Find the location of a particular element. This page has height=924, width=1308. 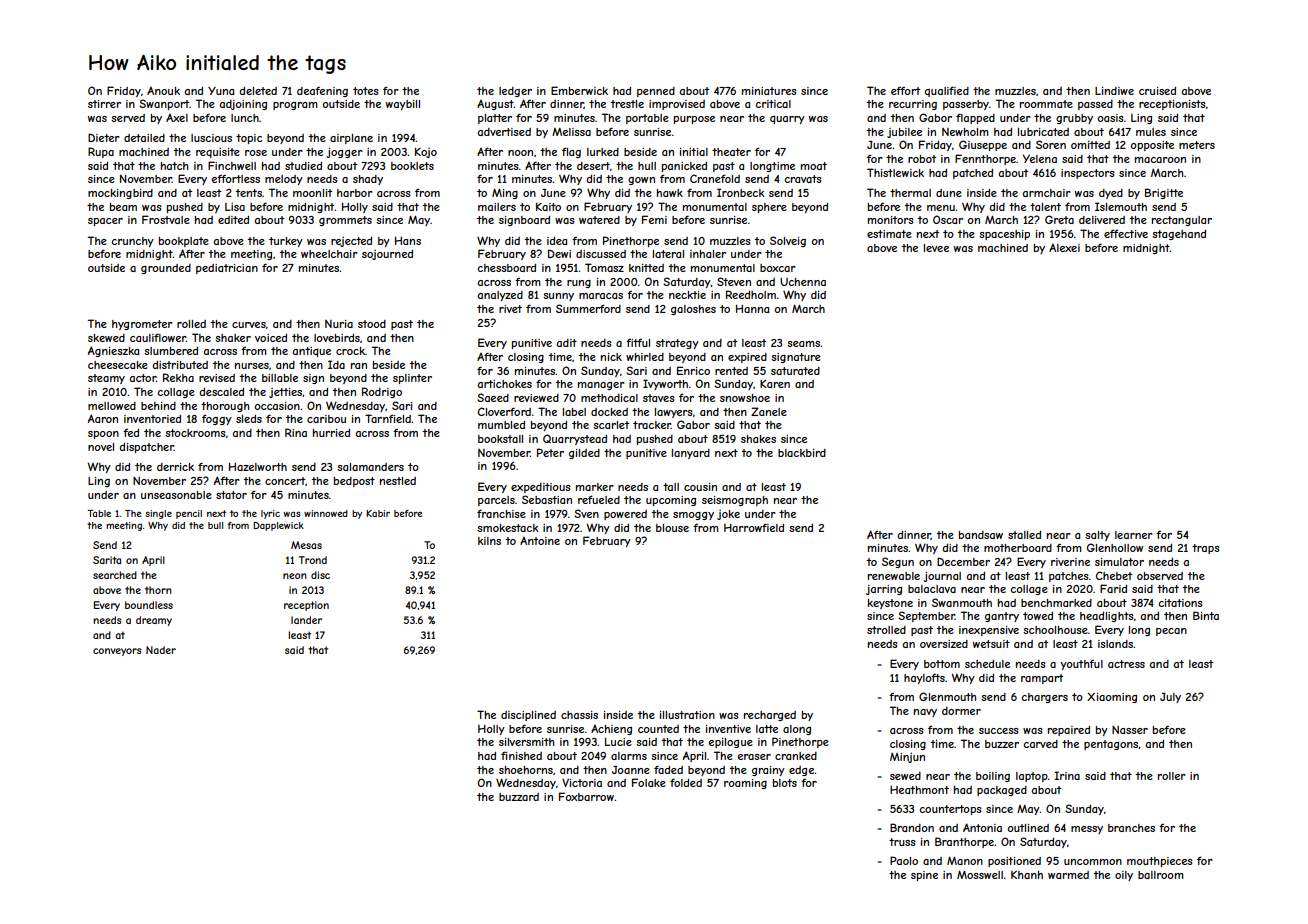

Karen is located at coordinates (775, 383).
